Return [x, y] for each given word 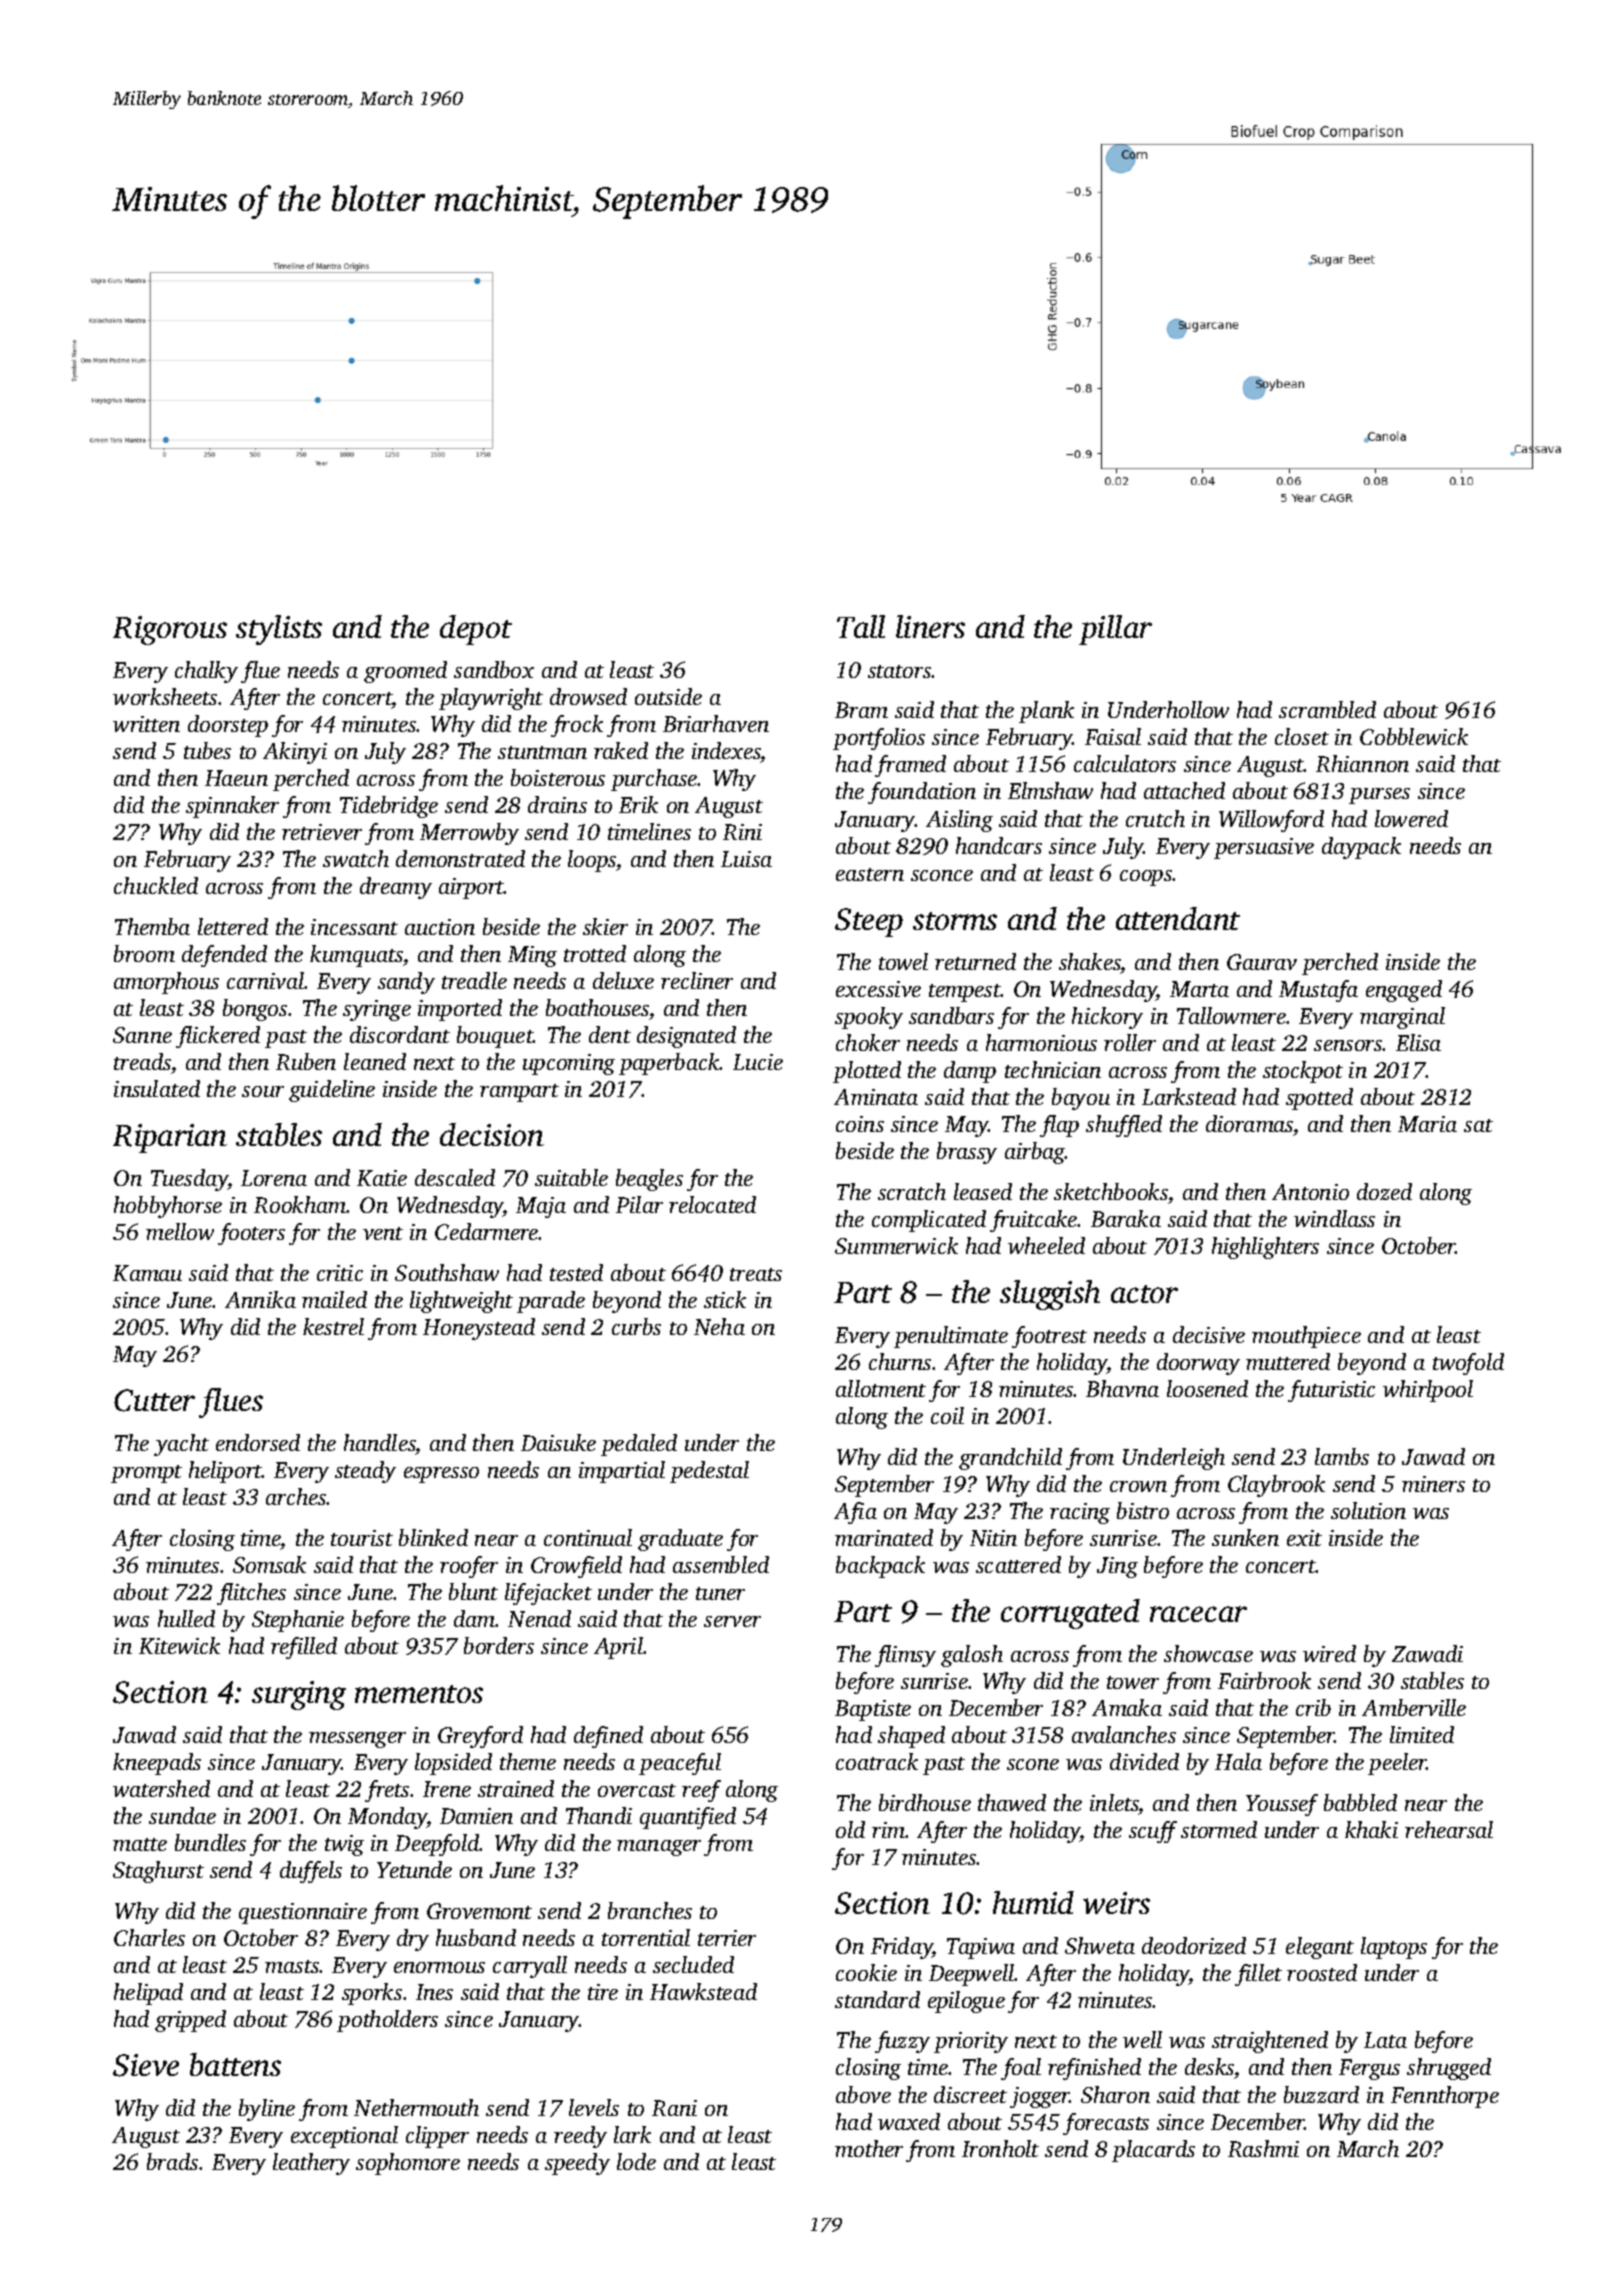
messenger [357, 1740]
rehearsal [1449, 1829]
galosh [972, 1656]
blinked [433, 1537]
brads [172, 2161]
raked [621, 750]
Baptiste [873, 1710]
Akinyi [295, 753]
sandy [406, 983]
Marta [1199, 989]
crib [1313, 1707]
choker [868, 1042]
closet [1302, 736]
